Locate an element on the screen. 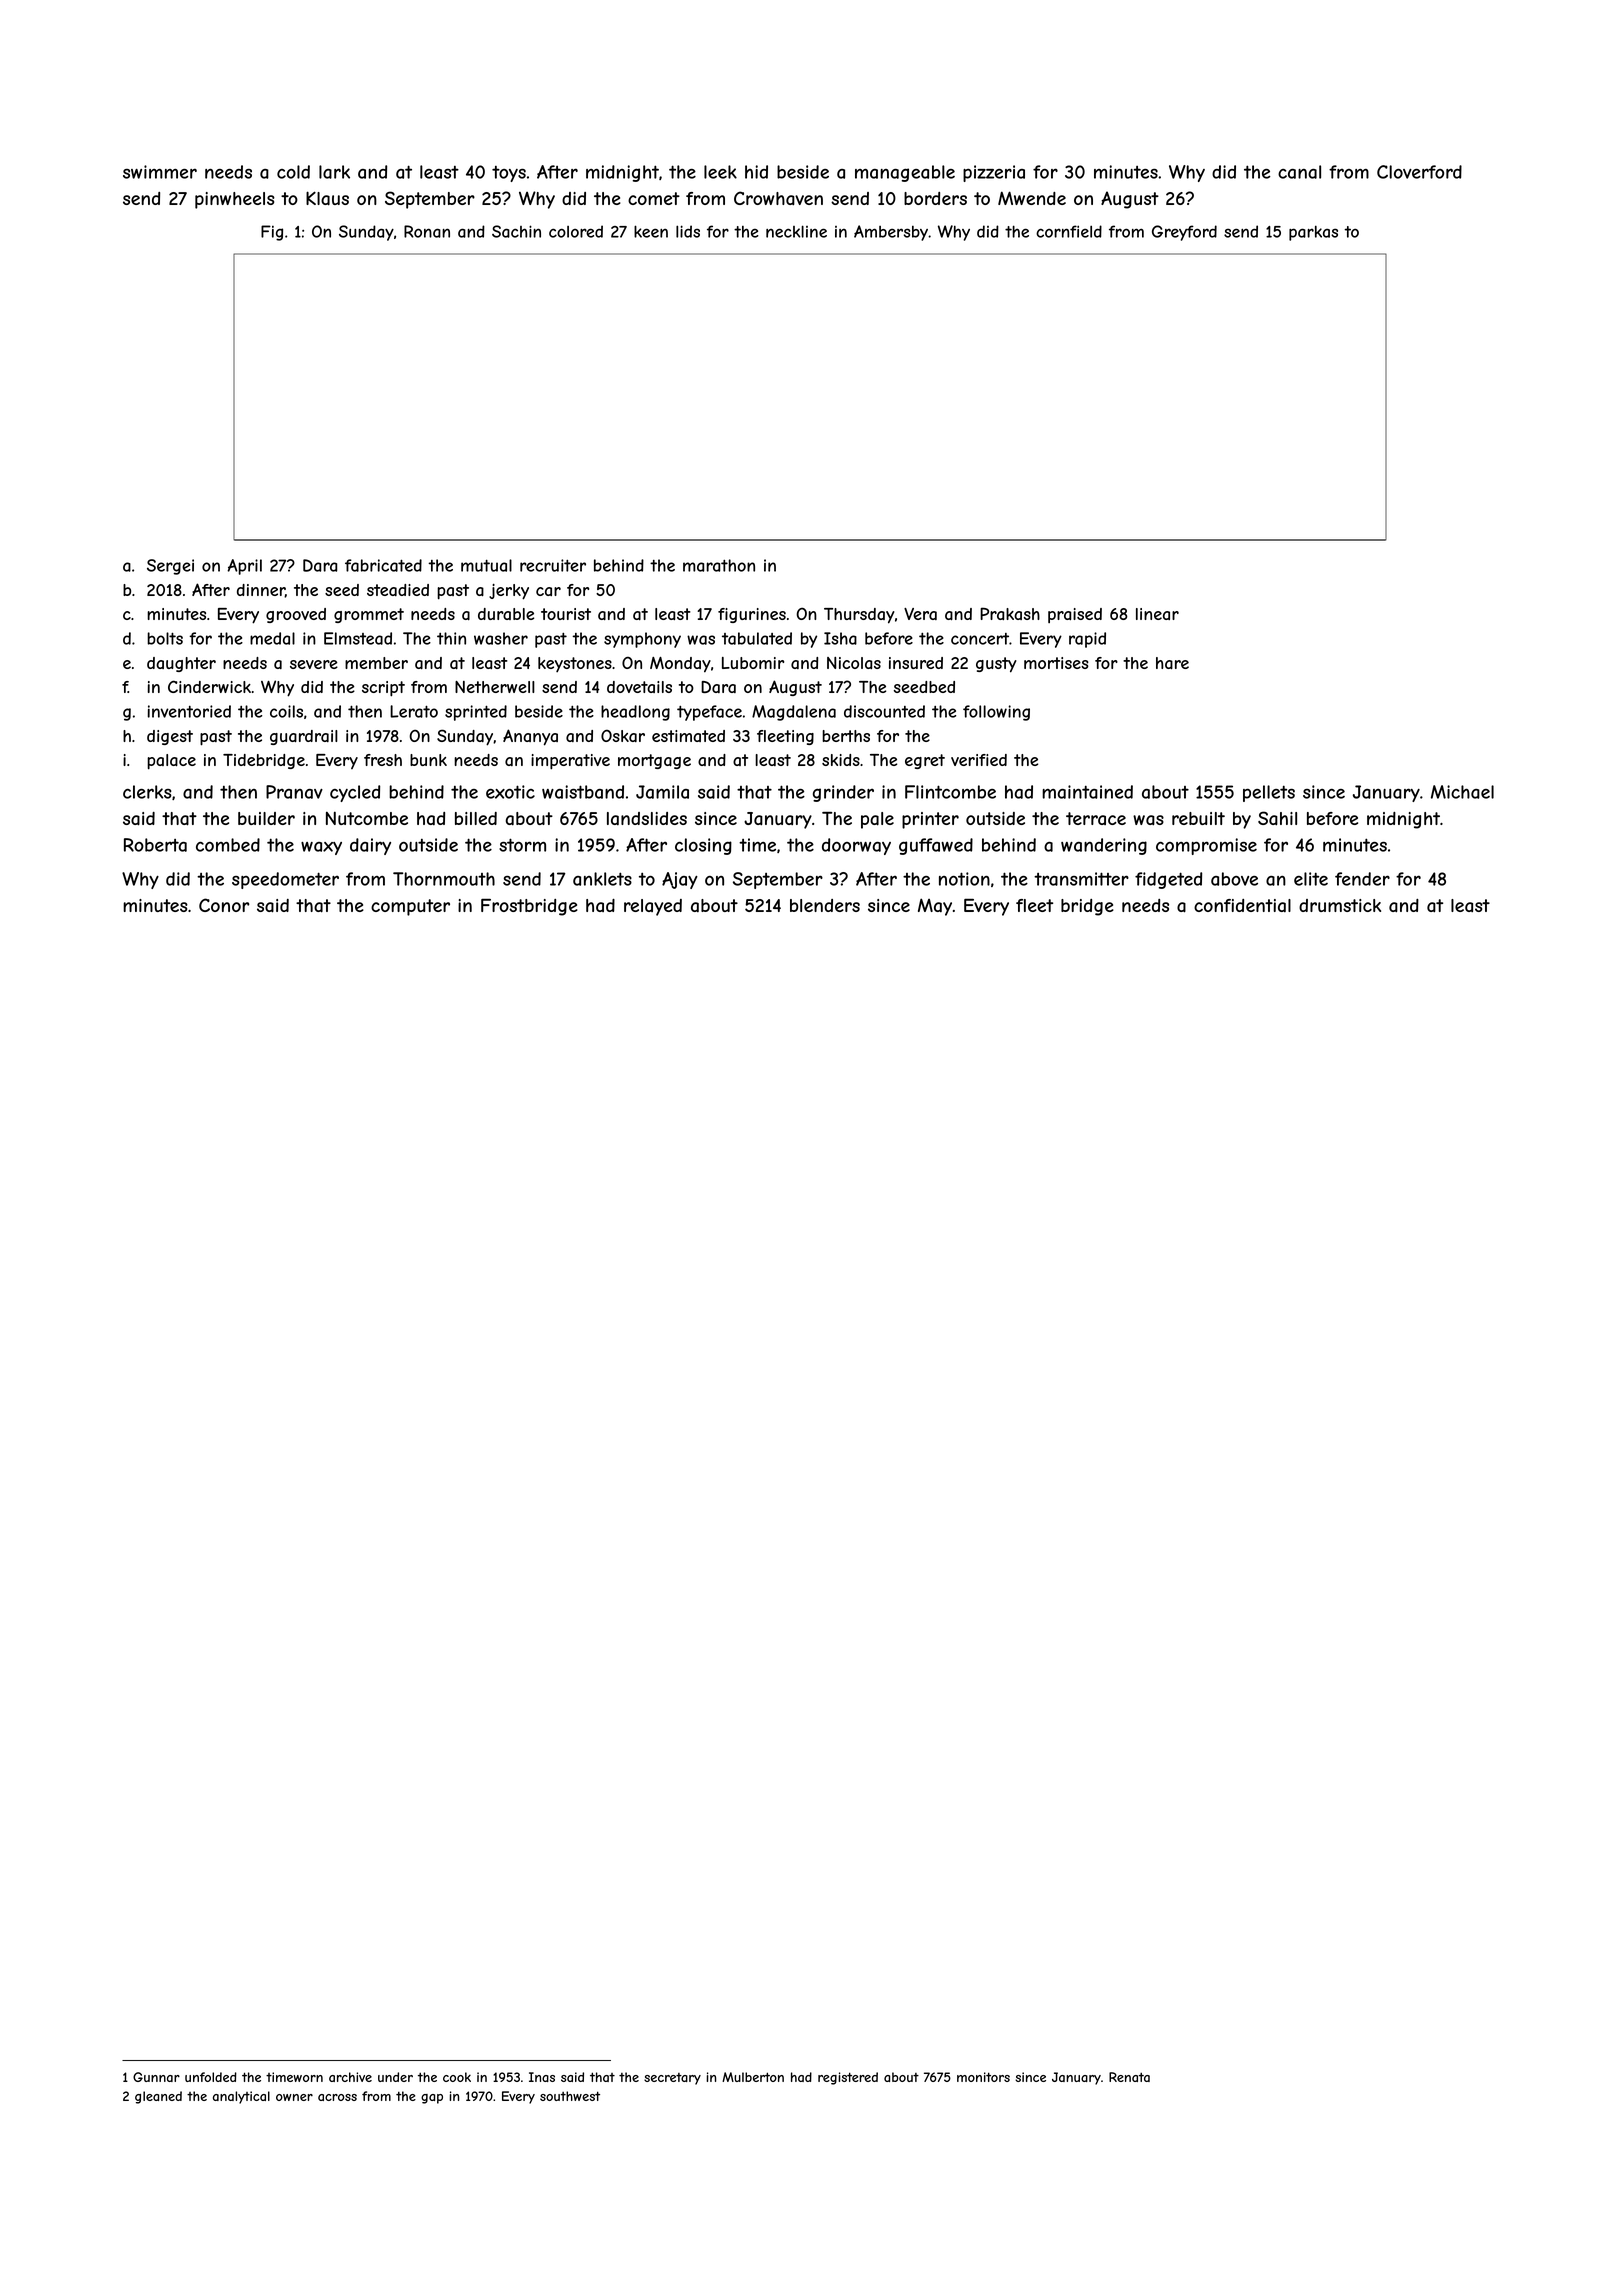  manageable is located at coordinates (905, 173).
